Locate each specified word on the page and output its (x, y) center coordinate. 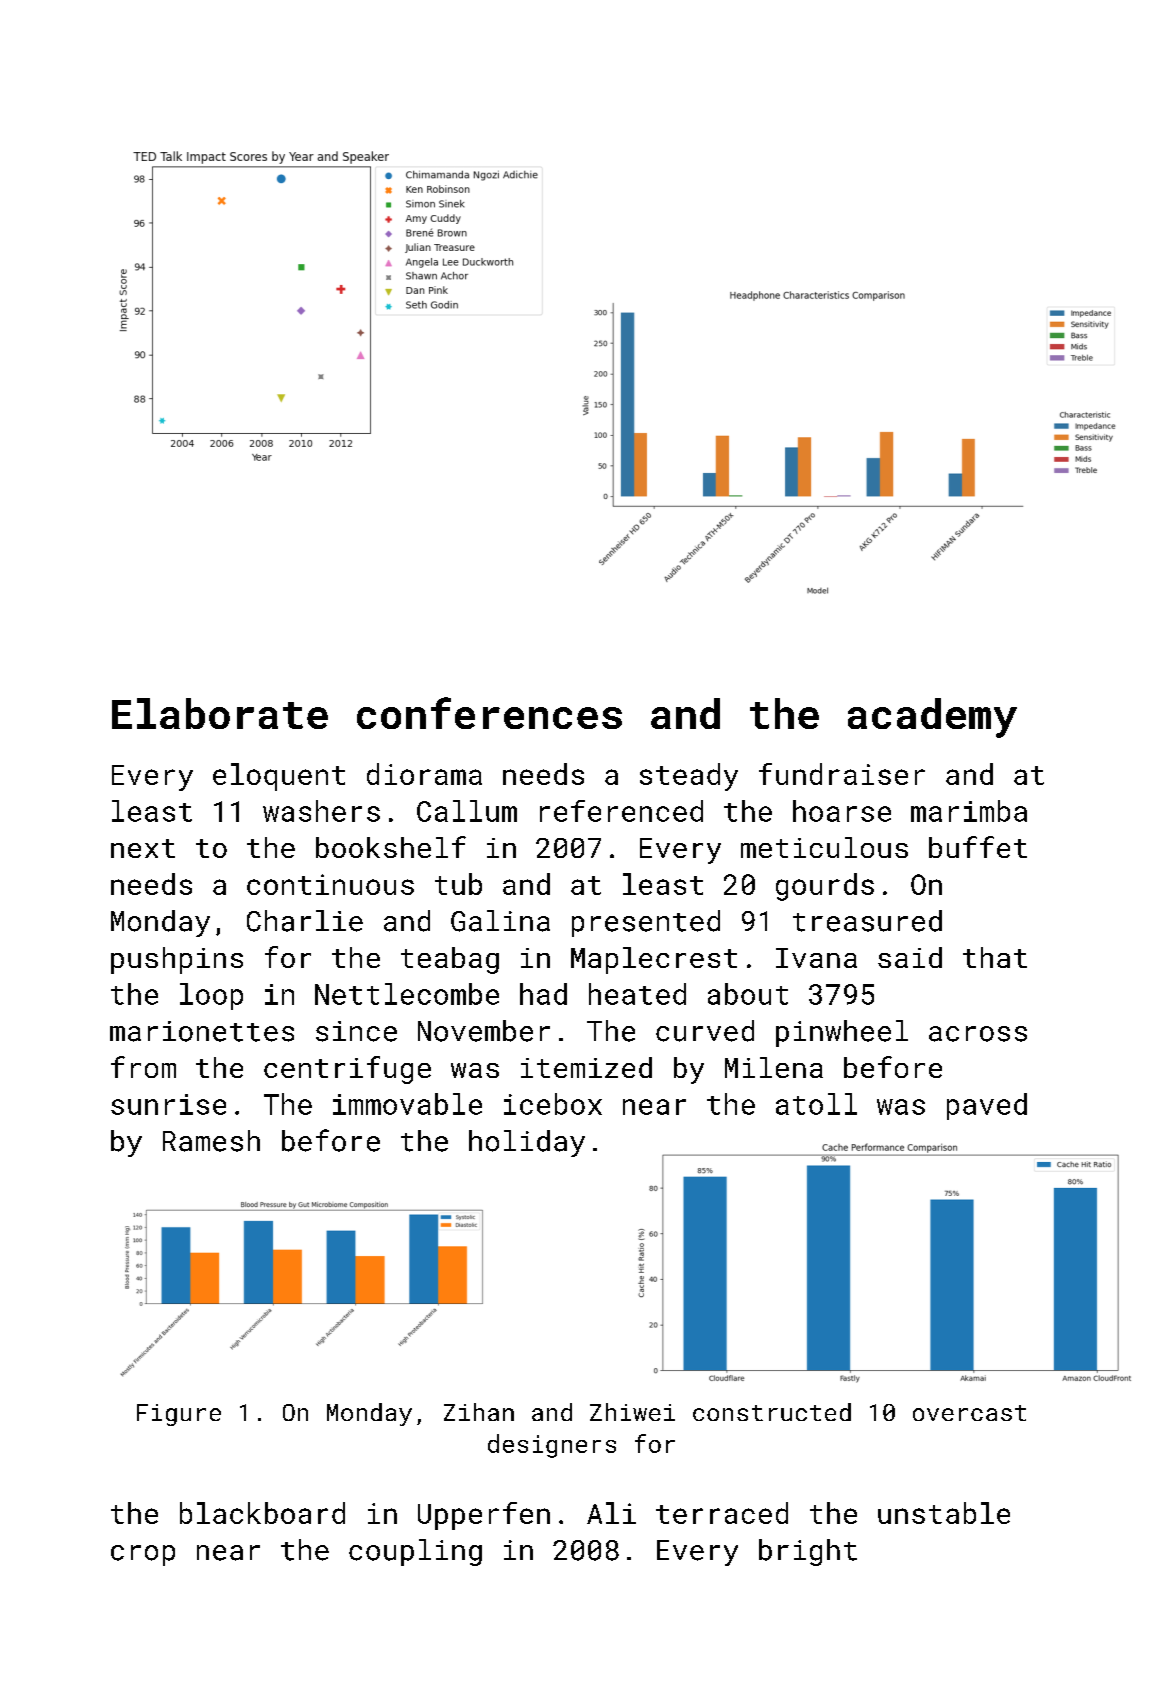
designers (552, 1446)
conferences (489, 713)
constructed (772, 1412)
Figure (179, 1415)
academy (932, 718)
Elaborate (220, 713)
